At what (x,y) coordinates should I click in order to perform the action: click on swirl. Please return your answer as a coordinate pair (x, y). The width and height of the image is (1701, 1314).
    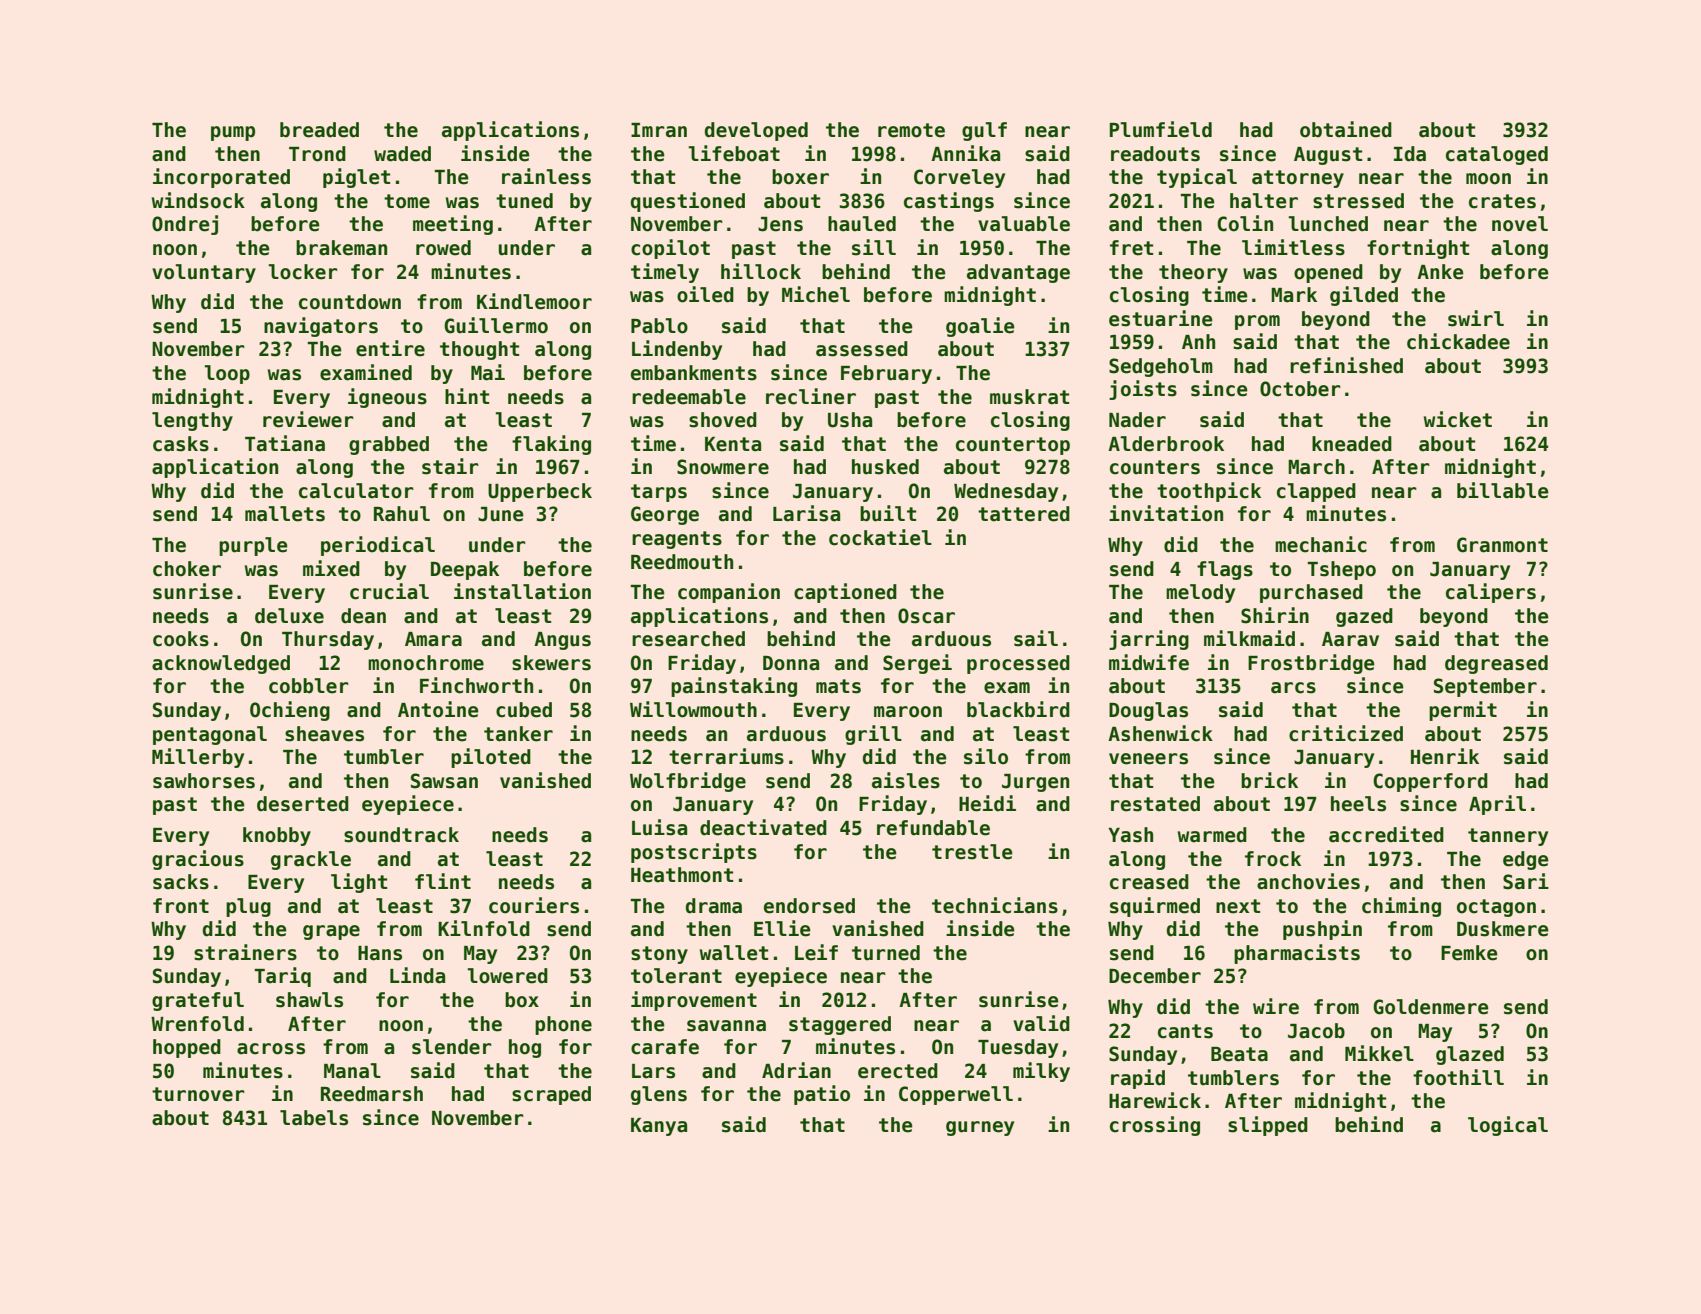
    Looking at the image, I should click on (1476, 318).
